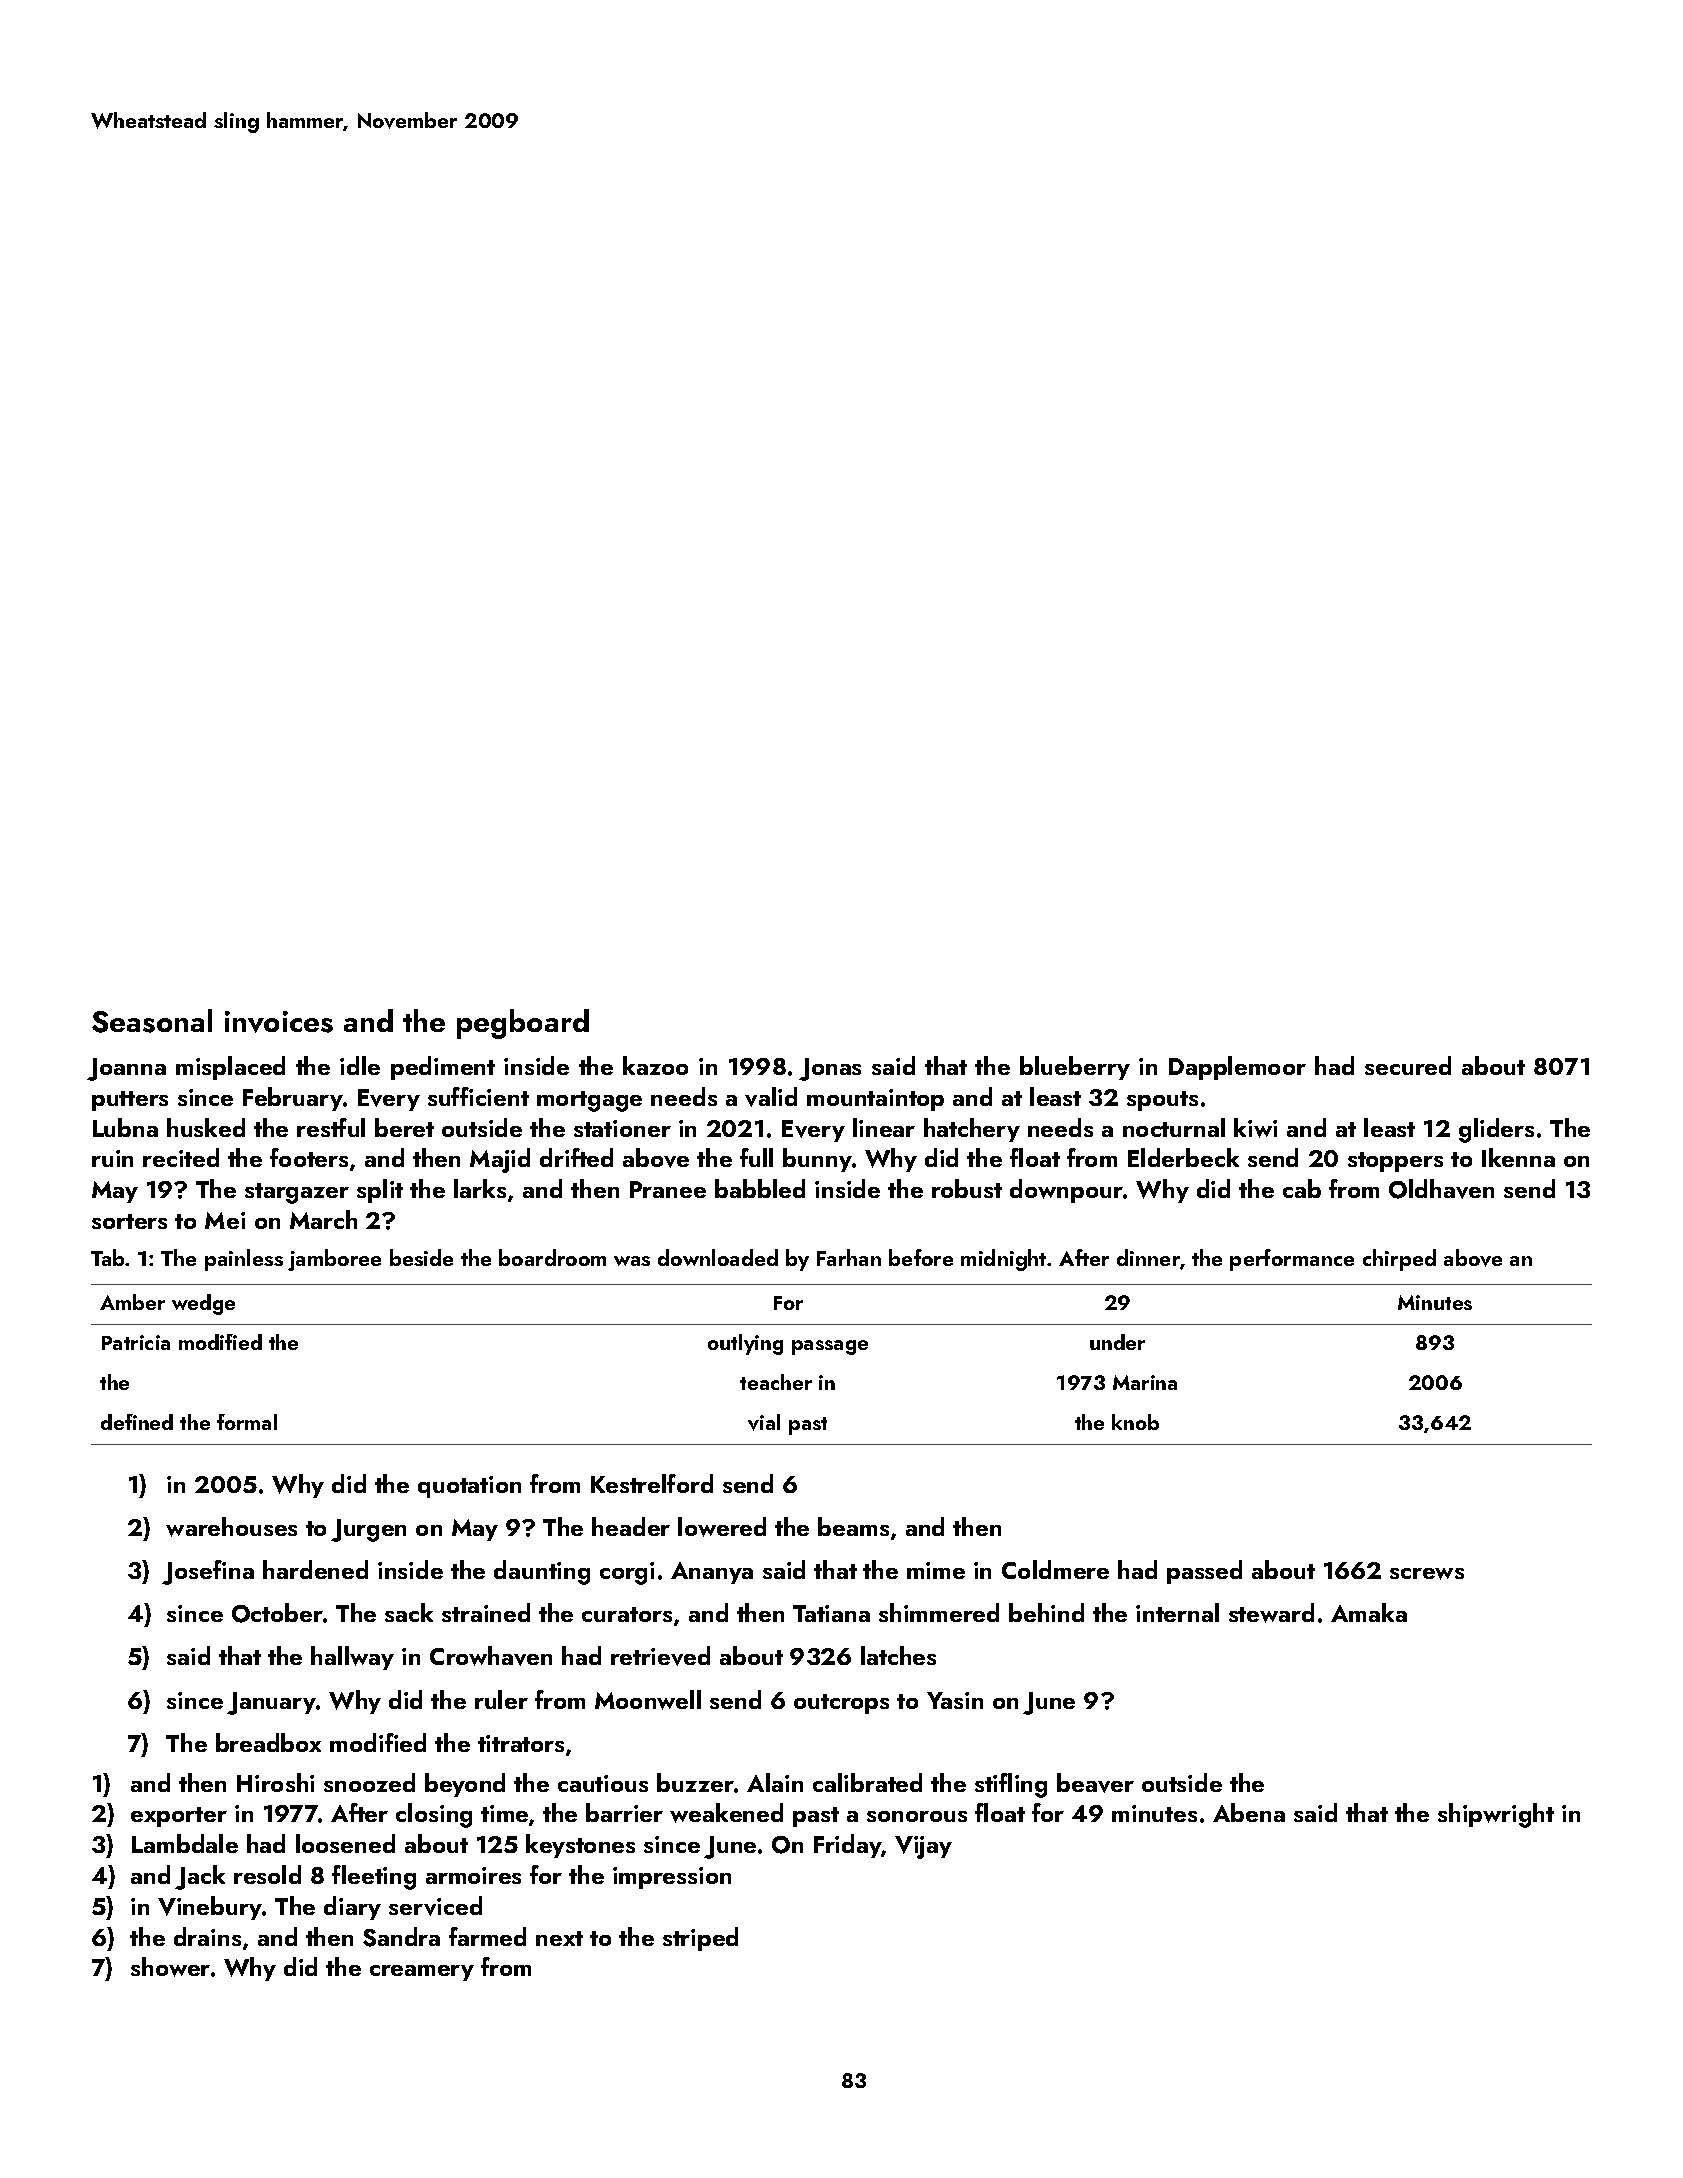  I want to click on sorters, so click(129, 1221).
